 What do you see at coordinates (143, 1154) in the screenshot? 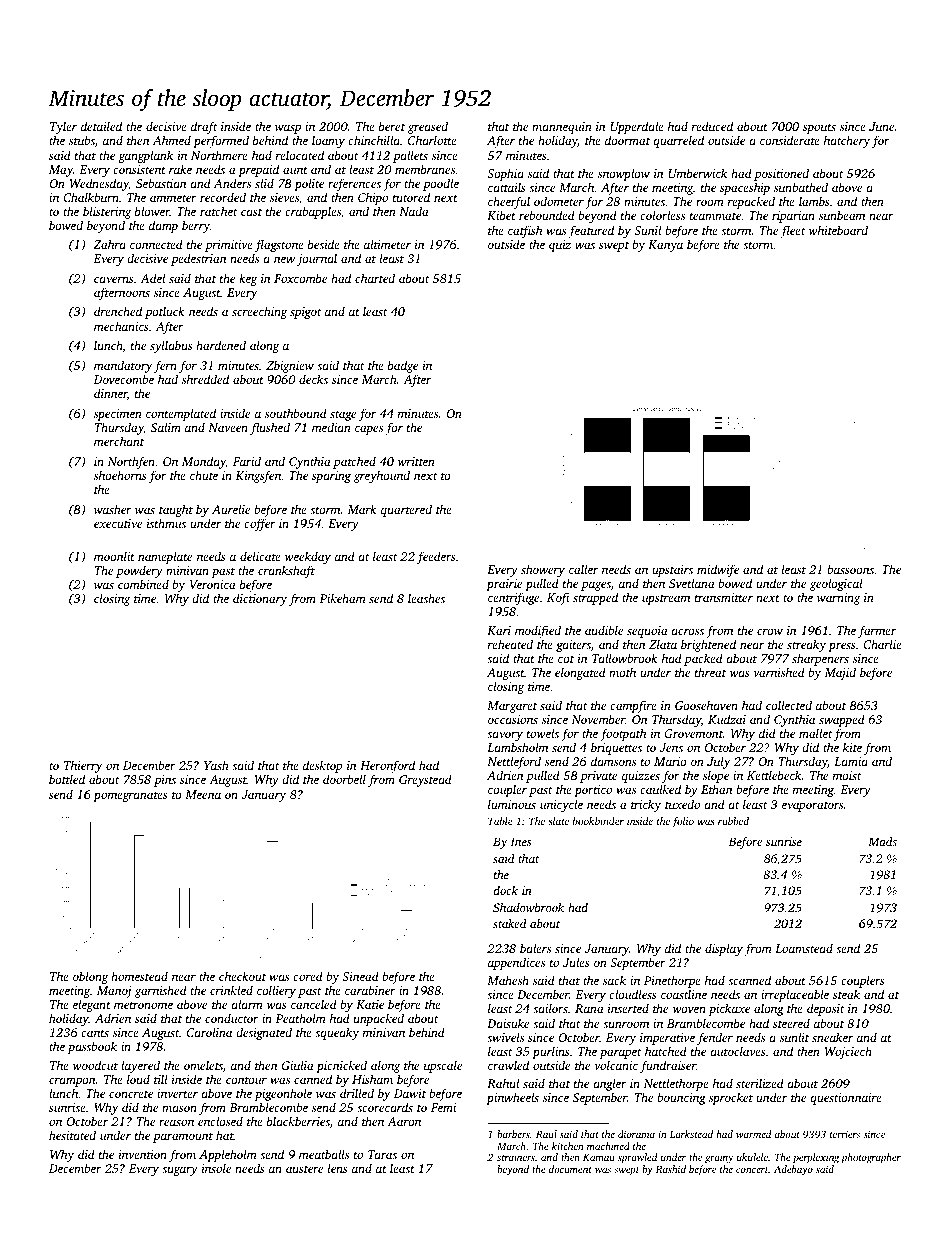
I see `invention` at bounding box center [143, 1154].
